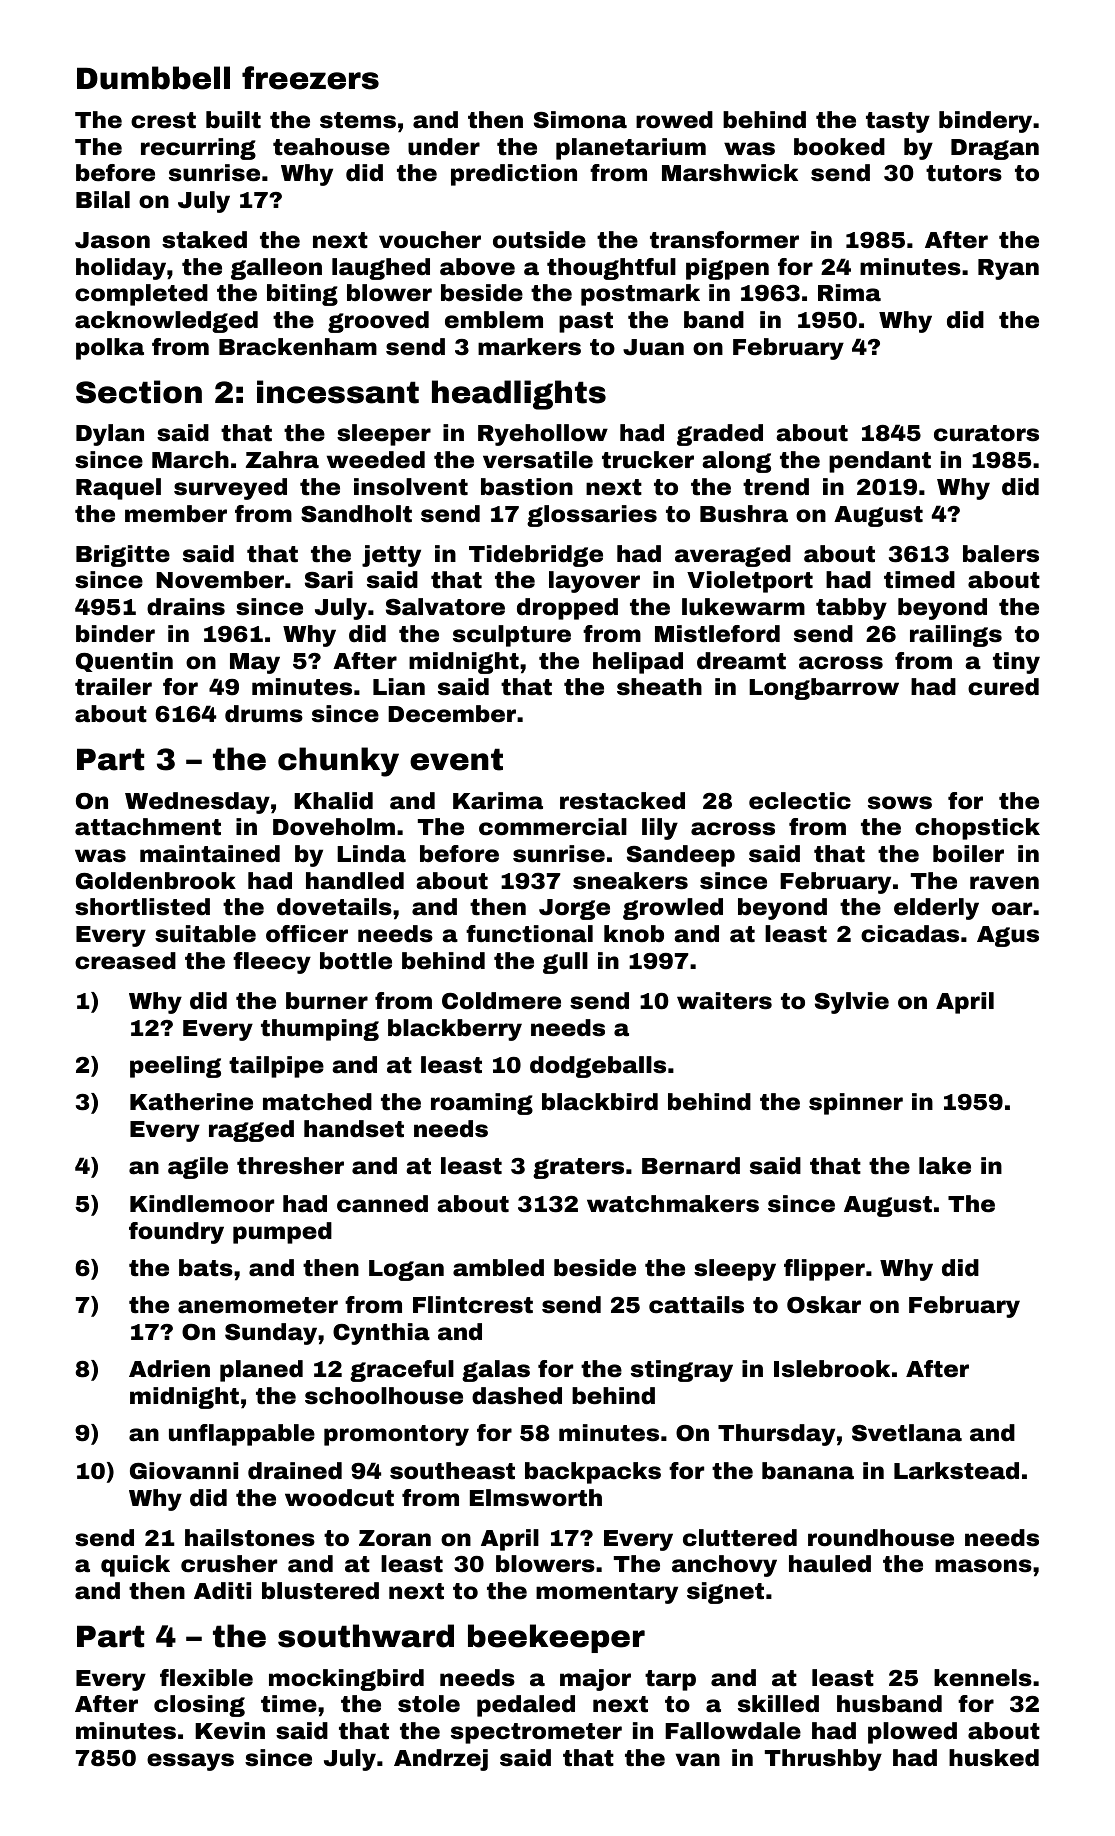 The height and width of the screenshot is (1836, 1115). What do you see at coordinates (800, 801) in the screenshot?
I see `eclectic` at bounding box center [800, 801].
